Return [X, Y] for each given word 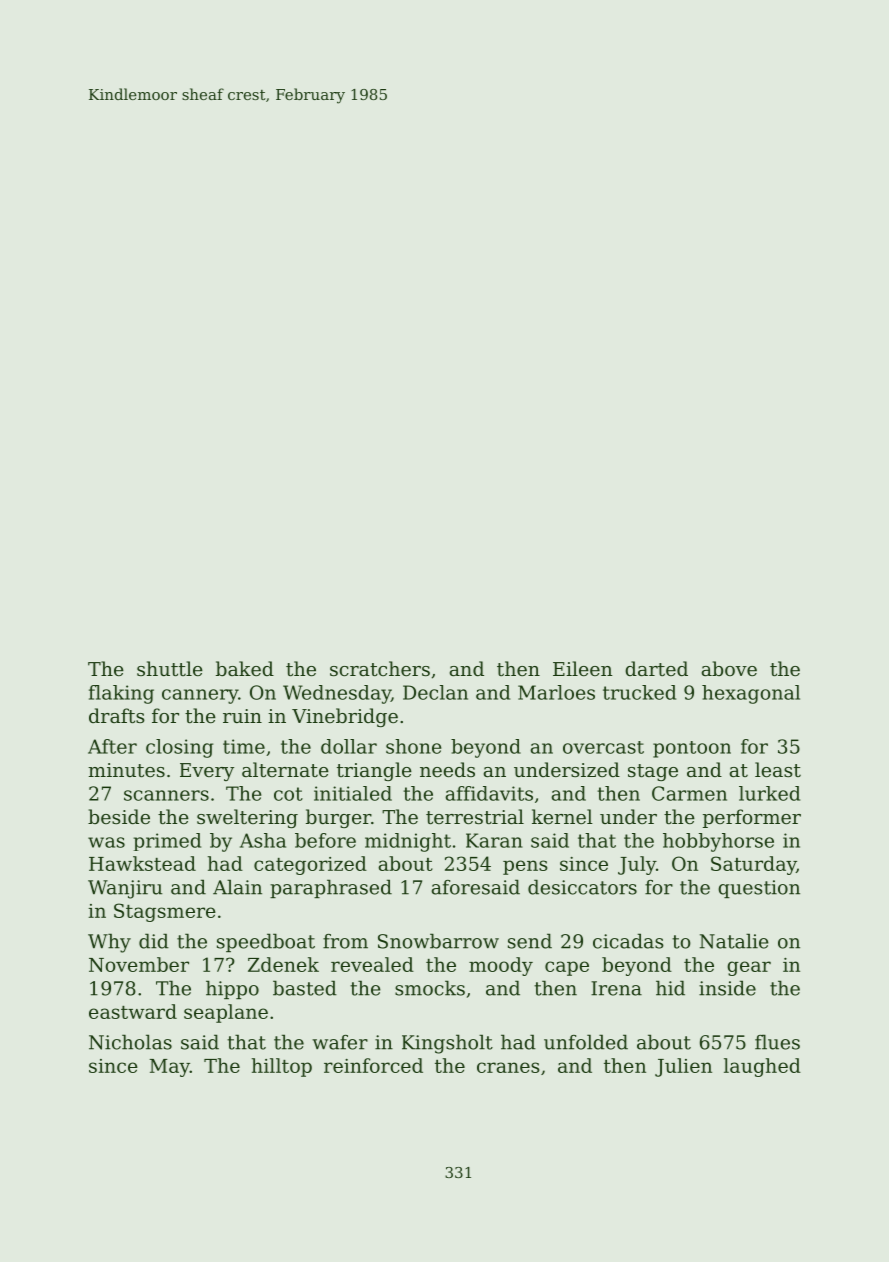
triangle [374, 771]
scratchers [380, 668]
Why [109, 943]
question [759, 889]
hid [670, 988]
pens [525, 867]
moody [501, 966]
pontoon [692, 749]
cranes [508, 1067]
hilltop [282, 1067]
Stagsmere [165, 912]
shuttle [170, 668]
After [112, 746]
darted [656, 668]
